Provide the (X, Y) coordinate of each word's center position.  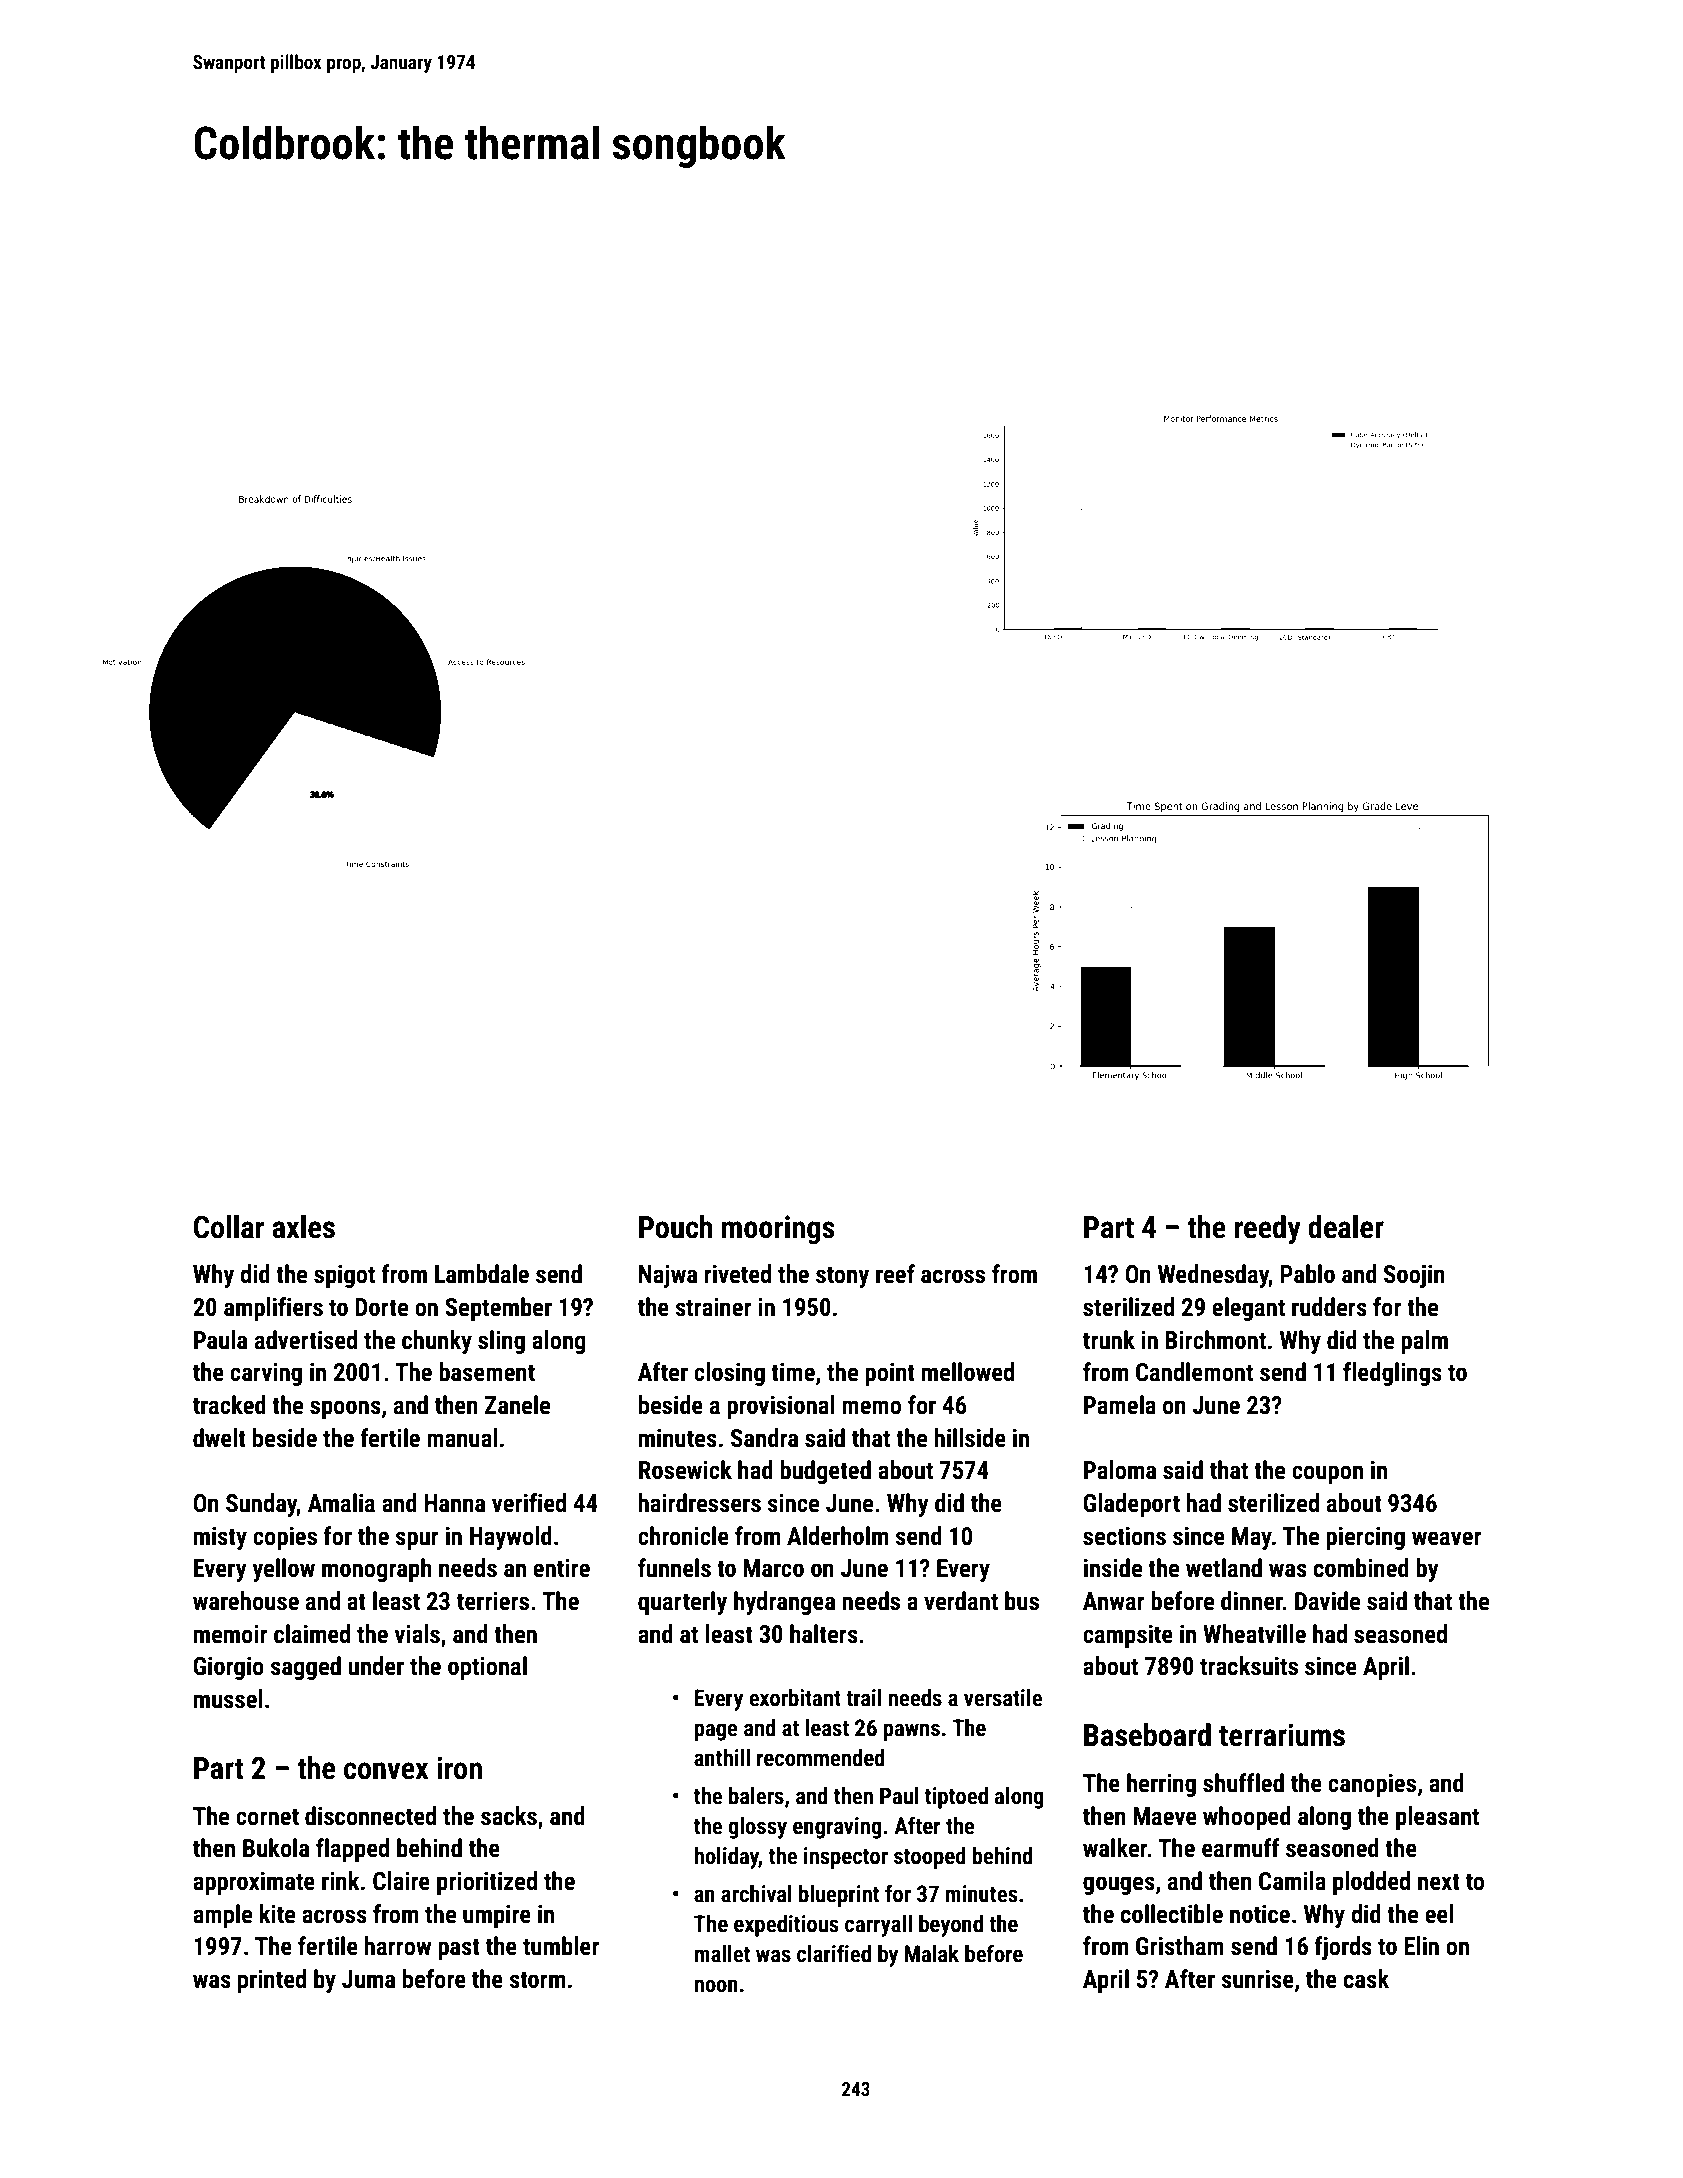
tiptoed (956, 1798)
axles (303, 1227)
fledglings (1392, 1374)
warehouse (246, 1601)
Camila (1292, 1881)
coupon (1327, 1474)
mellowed (968, 1372)
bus (1022, 1601)
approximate (254, 1883)
